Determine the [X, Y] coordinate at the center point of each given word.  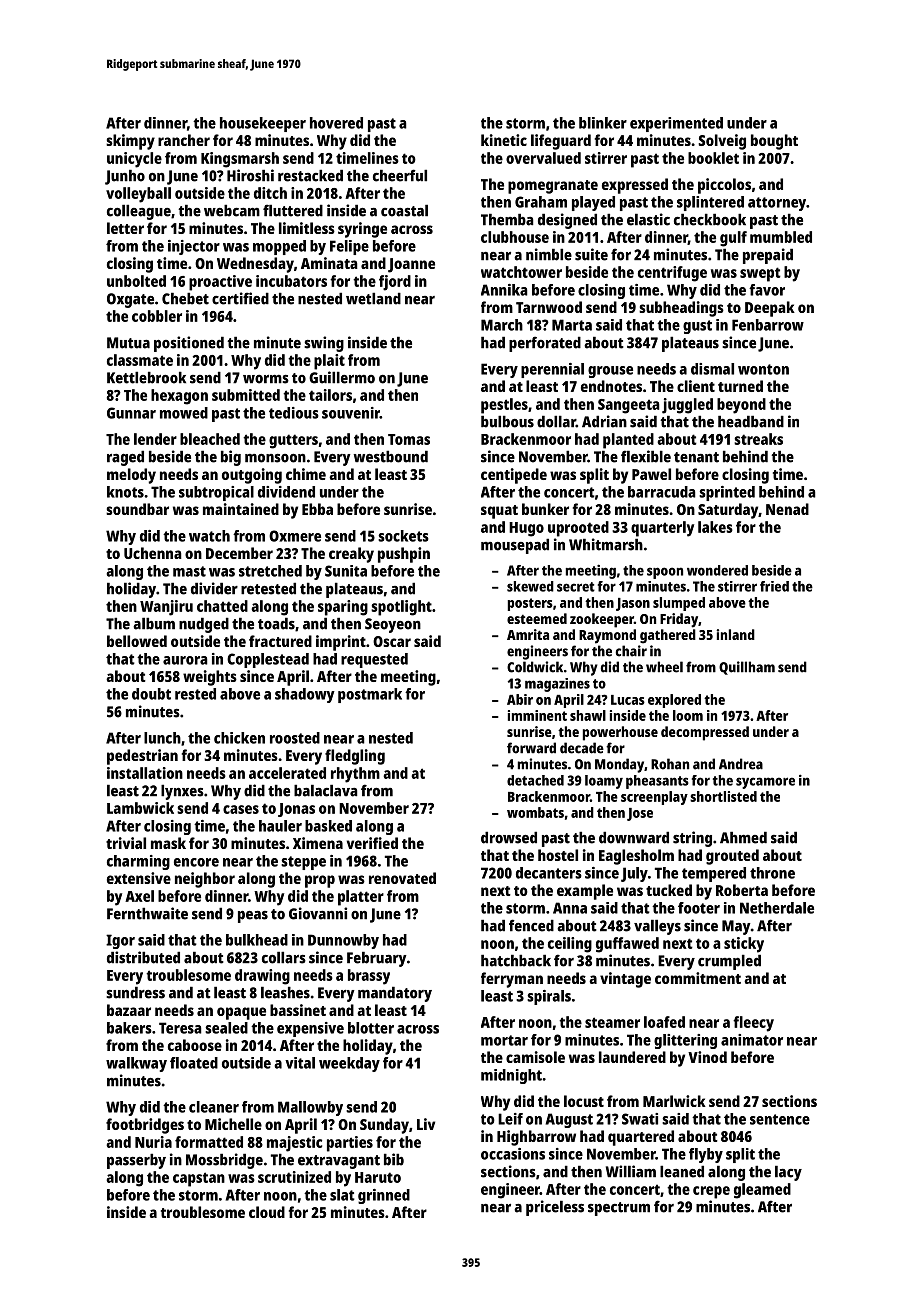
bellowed [137, 641]
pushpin [404, 555]
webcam [232, 210]
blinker [603, 123]
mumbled [781, 237]
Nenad [787, 509]
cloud [267, 1212]
